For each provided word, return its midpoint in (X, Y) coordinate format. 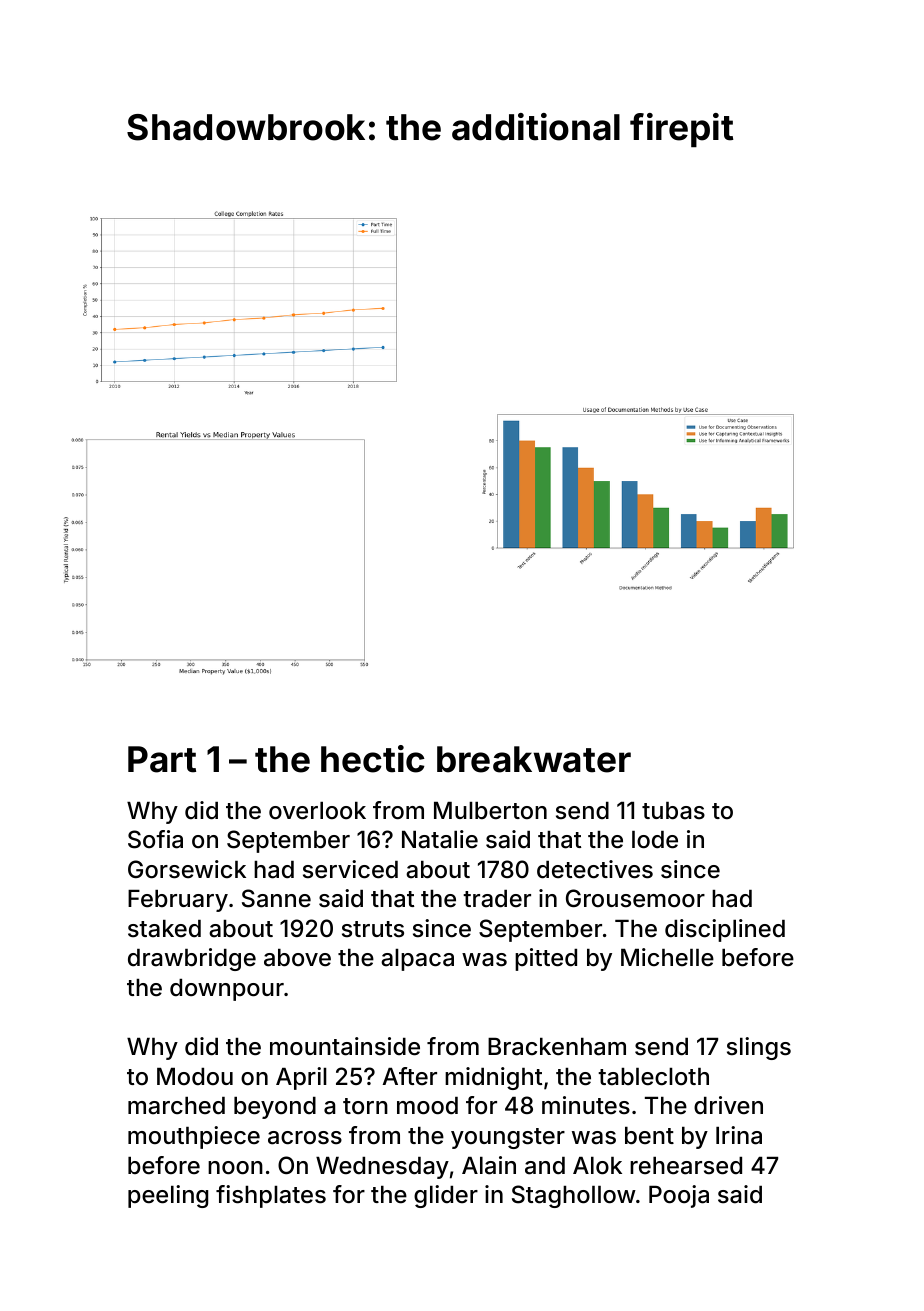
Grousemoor (635, 898)
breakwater (534, 759)
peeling (168, 1196)
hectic (373, 759)
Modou (195, 1076)
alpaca (417, 960)
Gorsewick (187, 869)
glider (446, 1196)
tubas (673, 811)
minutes (586, 1105)
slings (759, 1048)
